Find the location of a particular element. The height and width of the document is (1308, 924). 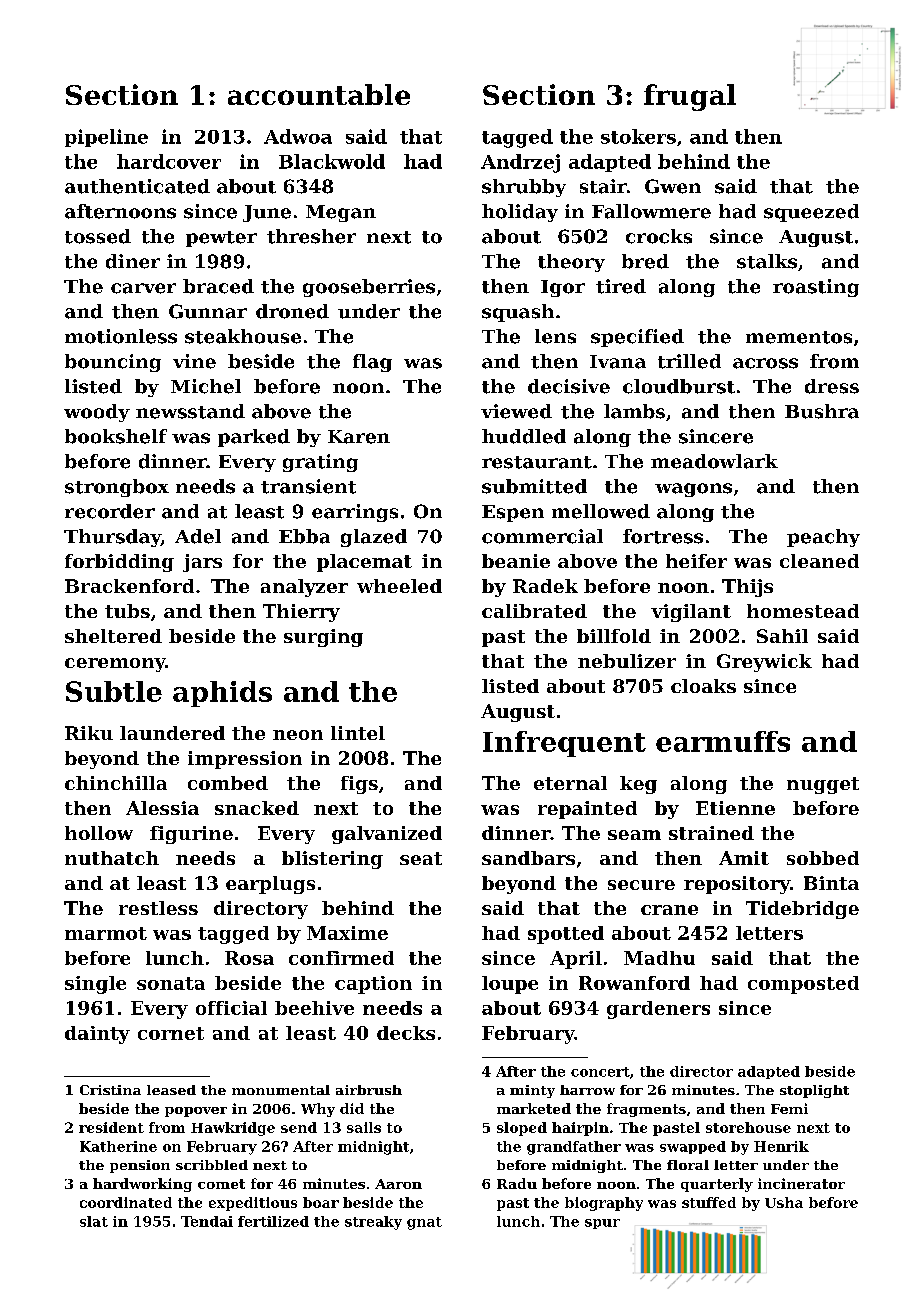

frugal is located at coordinates (690, 97).
